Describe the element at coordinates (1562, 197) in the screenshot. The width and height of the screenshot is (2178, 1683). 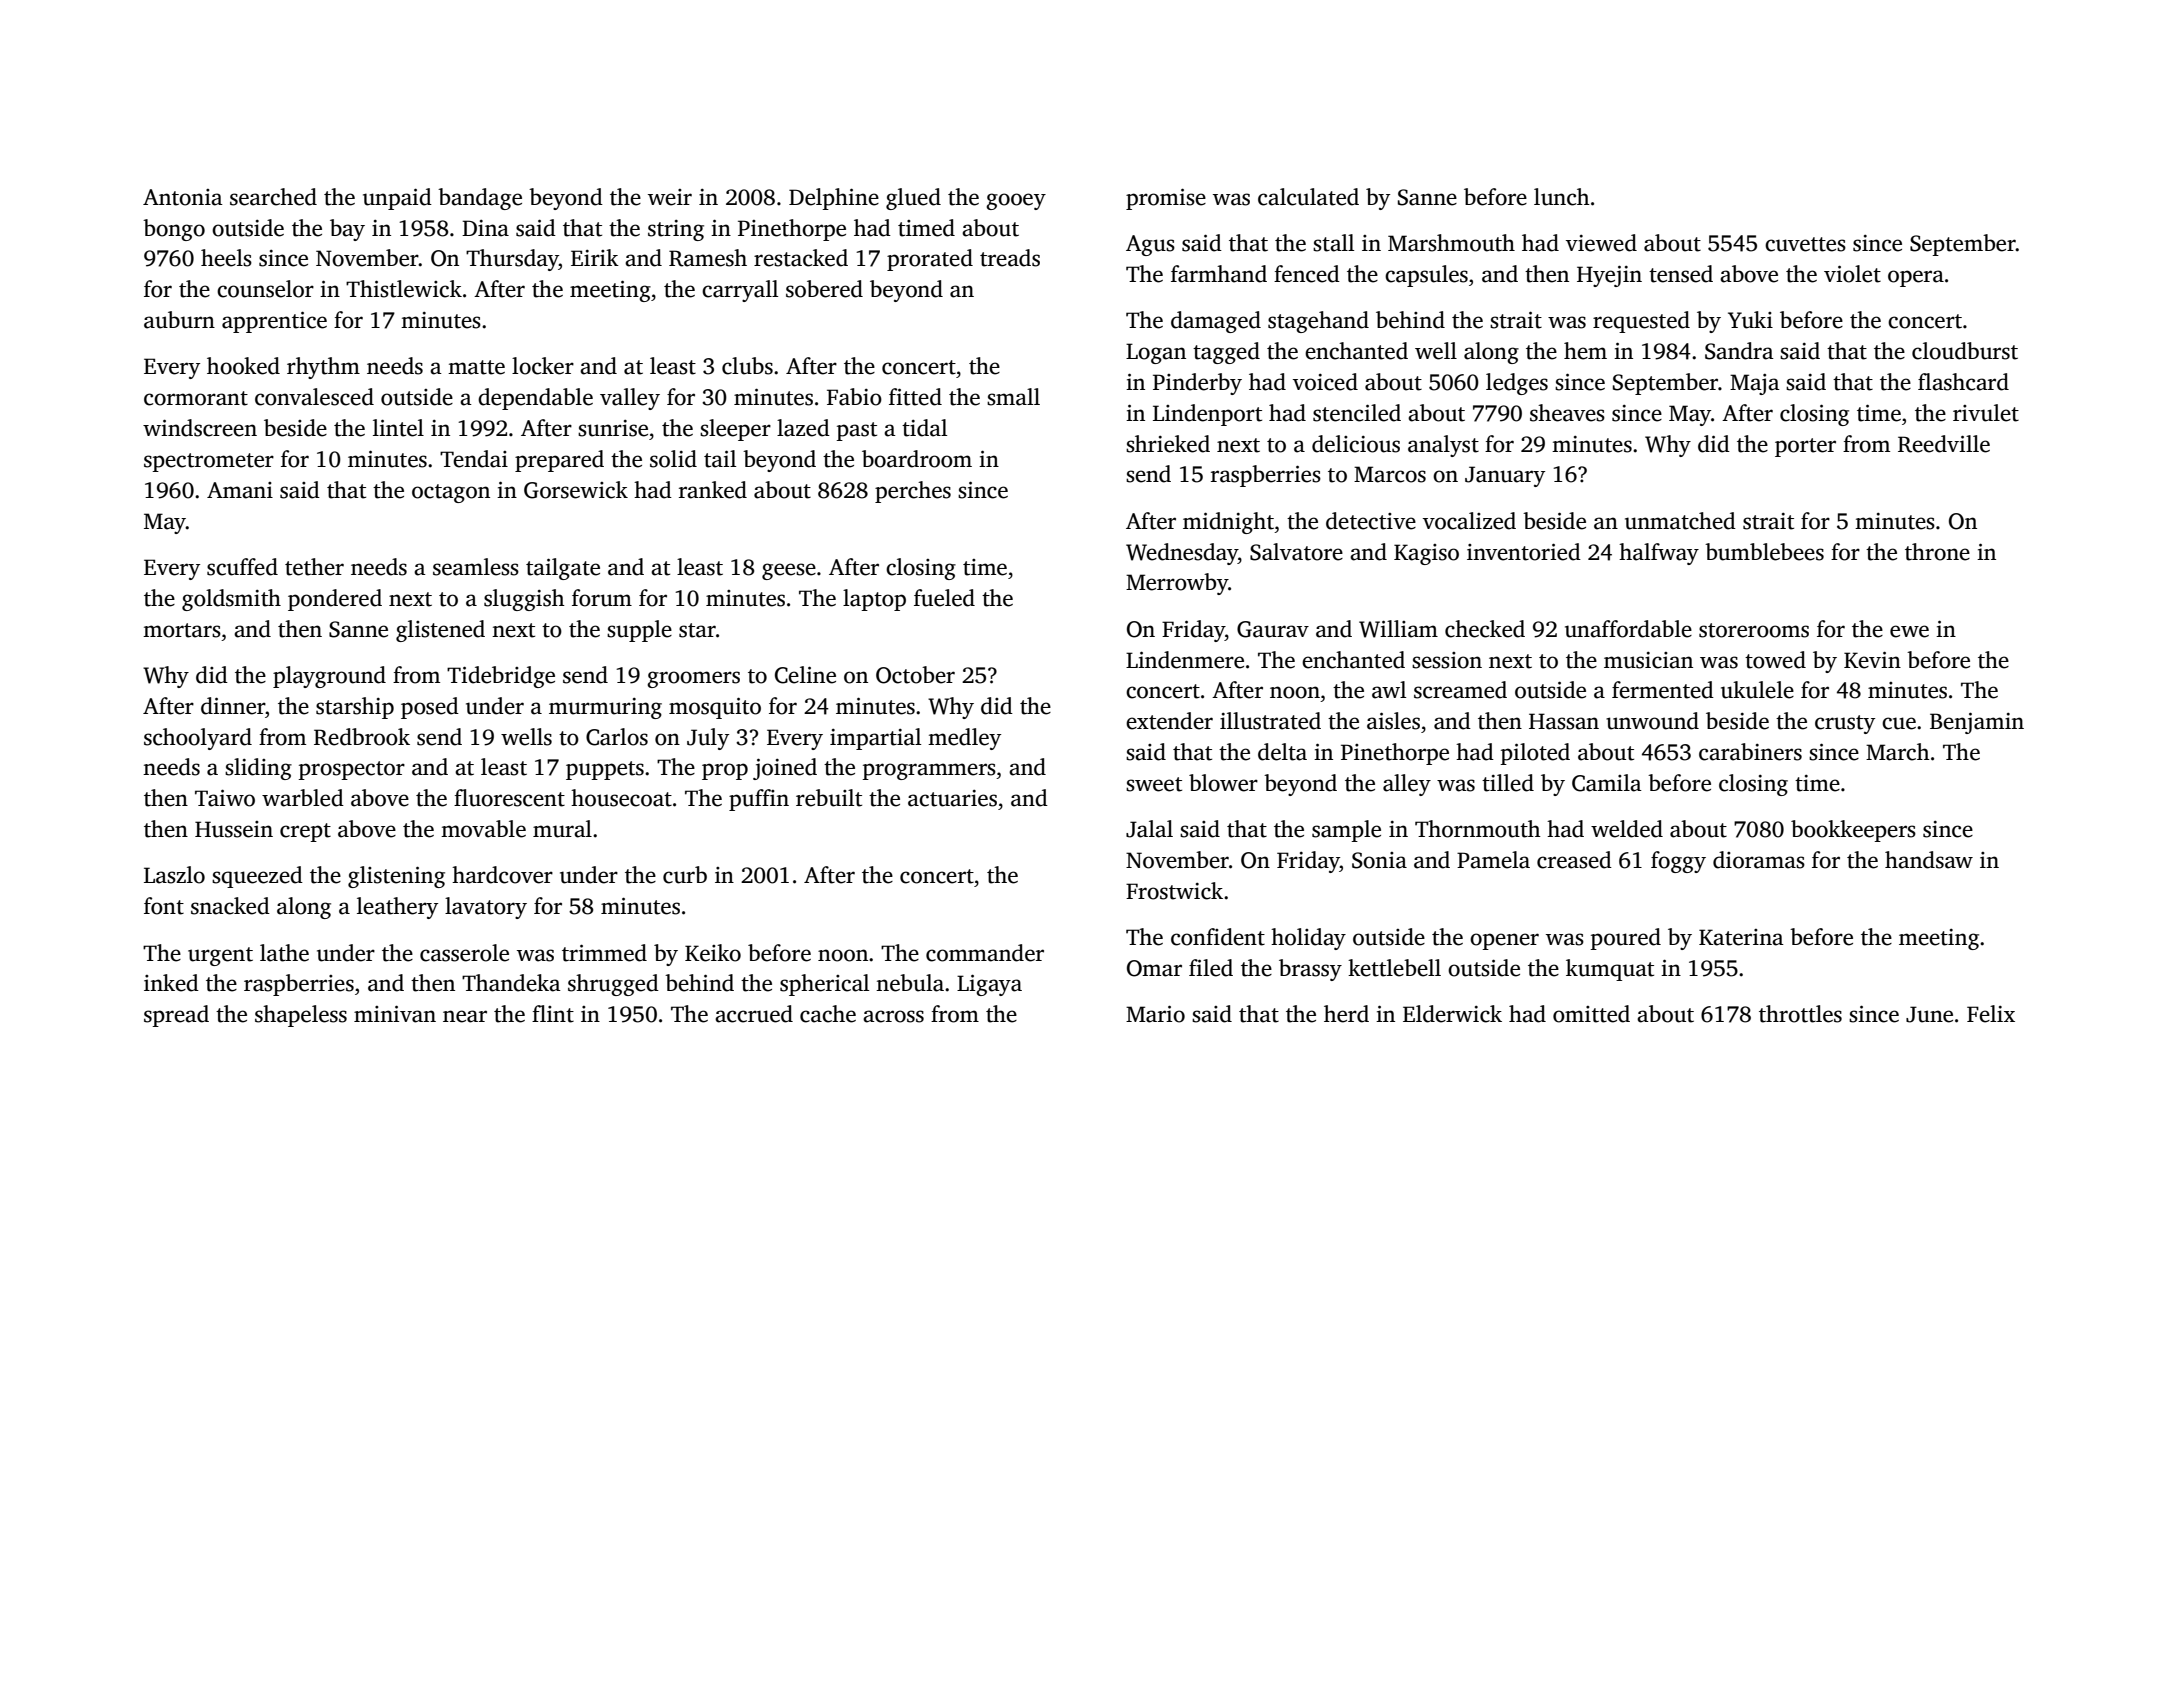
I see `lunch` at that location.
